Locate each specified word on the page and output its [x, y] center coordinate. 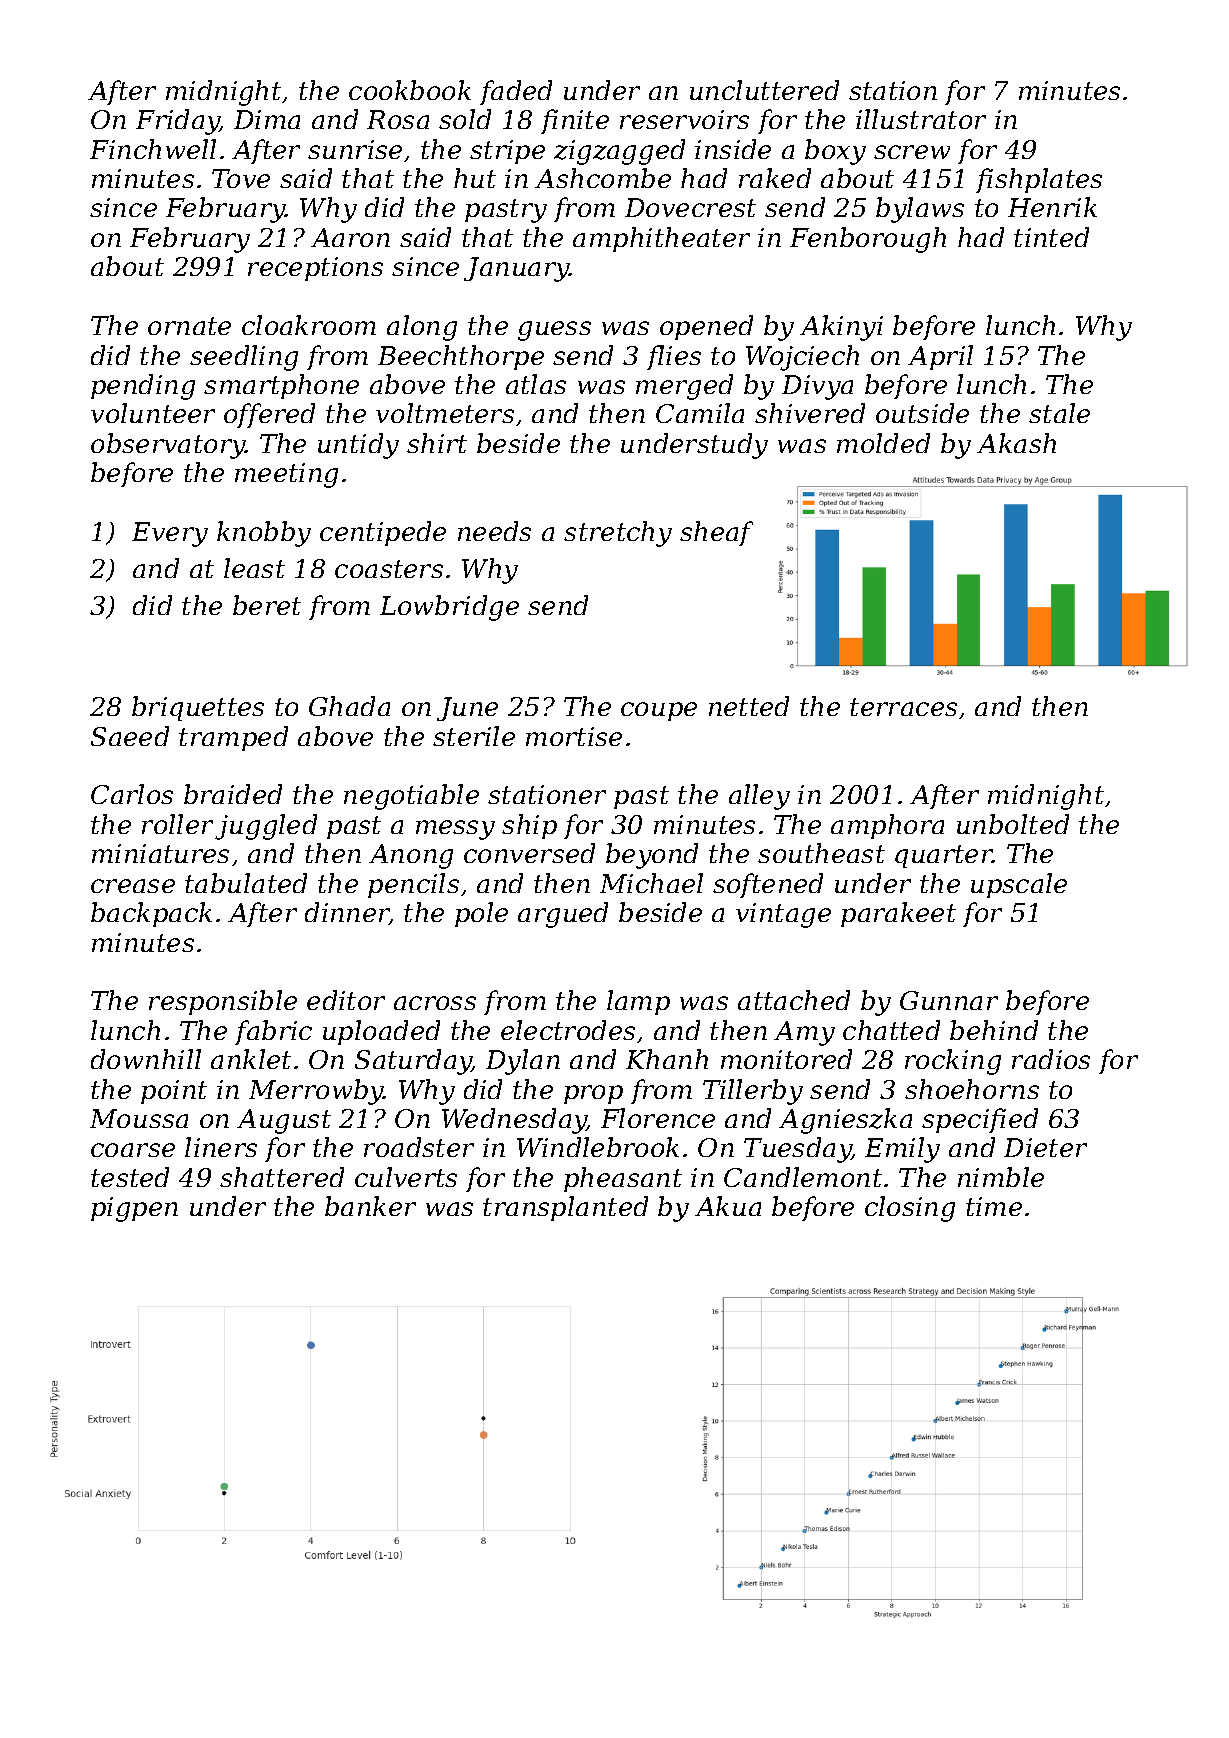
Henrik [1052, 207]
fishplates [1039, 180]
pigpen [134, 1209]
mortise [574, 736]
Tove [241, 178]
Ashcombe [603, 178]
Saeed [130, 736]
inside [733, 149]
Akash [1016, 443]
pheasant [623, 1179]
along [422, 328]
